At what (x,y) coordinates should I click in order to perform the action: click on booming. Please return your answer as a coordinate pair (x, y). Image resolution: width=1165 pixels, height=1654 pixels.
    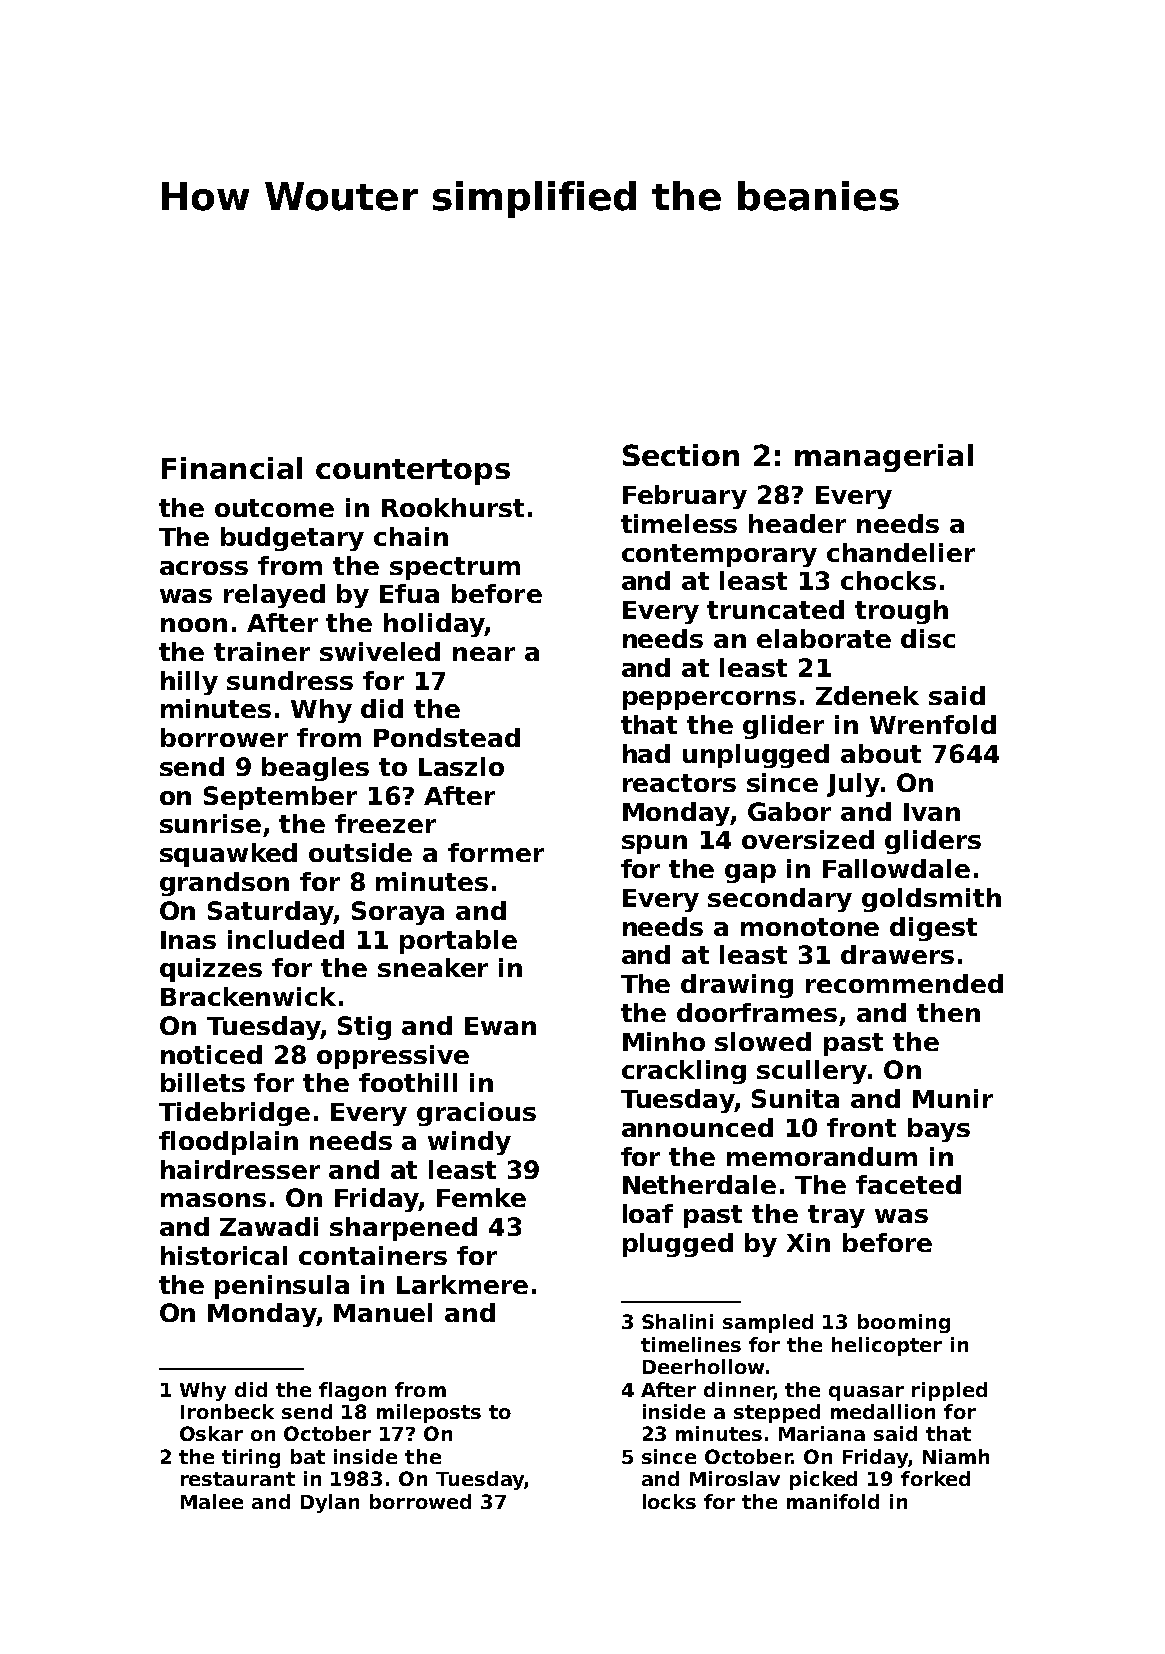
    Looking at the image, I should click on (904, 1323).
